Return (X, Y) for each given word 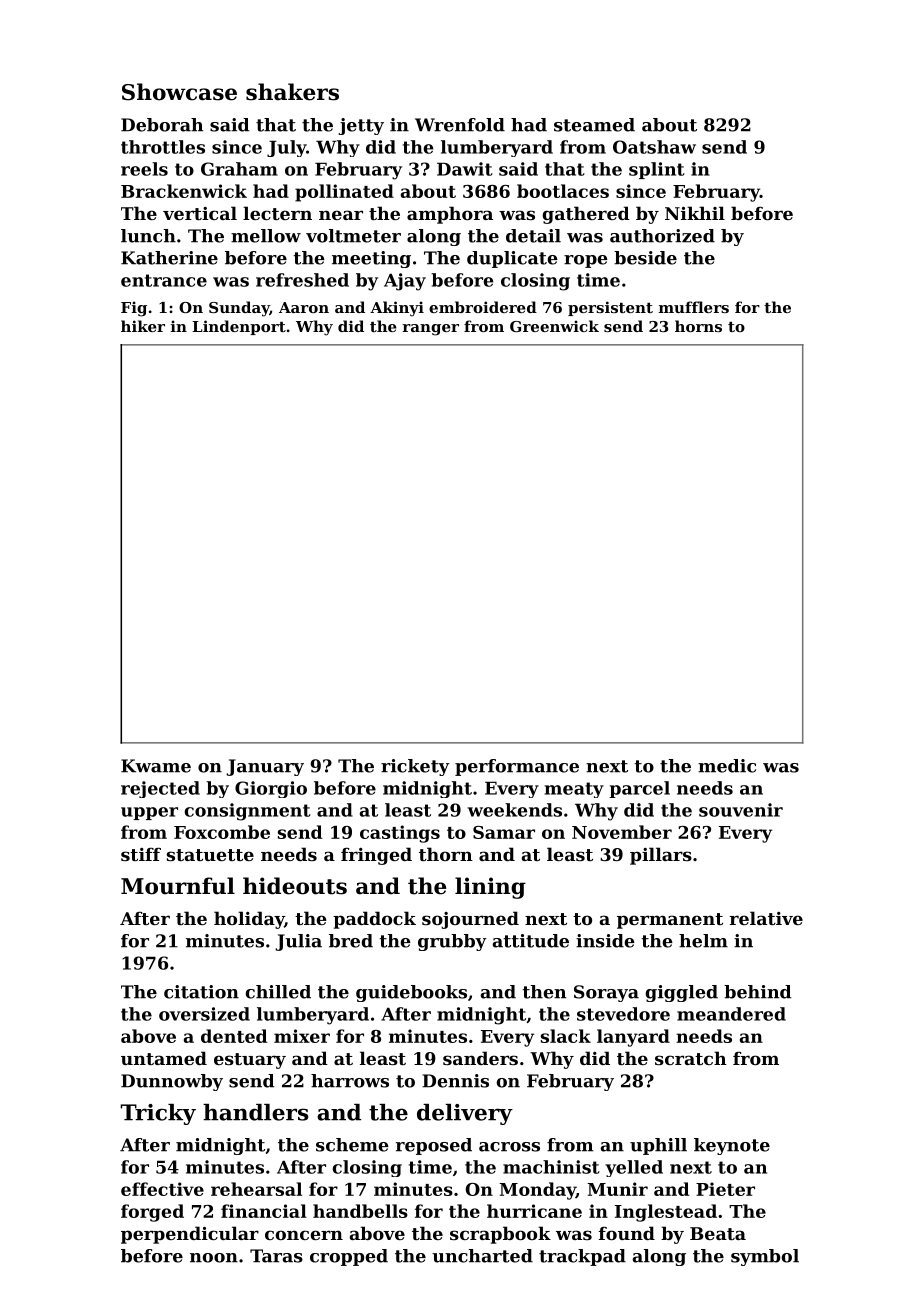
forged (152, 1213)
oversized (204, 1014)
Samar (504, 832)
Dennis (455, 1081)
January (265, 767)
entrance (164, 280)
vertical (200, 213)
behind (757, 992)
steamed (594, 125)
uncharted (482, 1256)
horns (698, 326)
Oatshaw (654, 147)
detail (533, 236)
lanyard (633, 1038)
